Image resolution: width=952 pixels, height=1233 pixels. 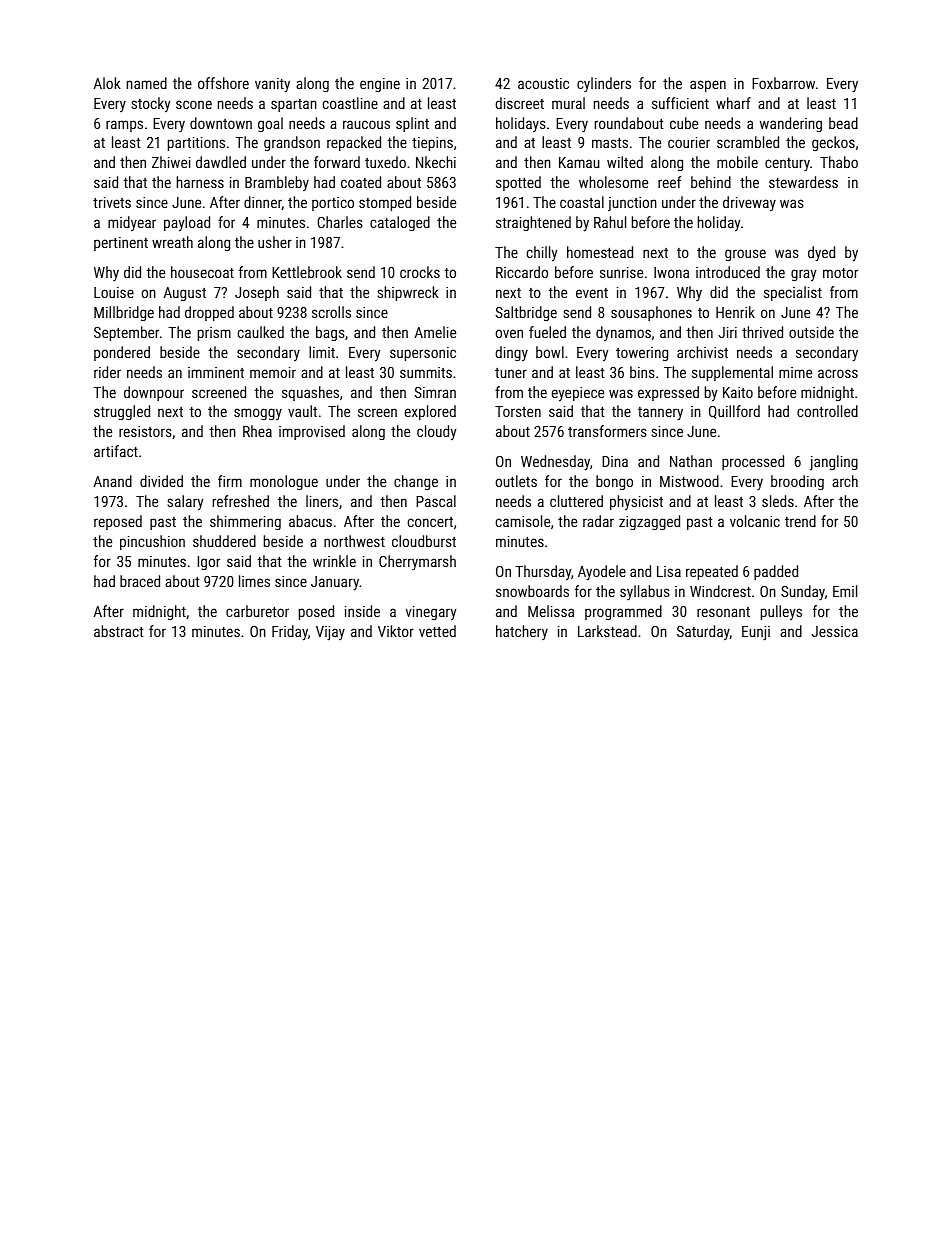 What do you see at coordinates (555, 463) in the page?
I see `Wednesday` at bounding box center [555, 463].
